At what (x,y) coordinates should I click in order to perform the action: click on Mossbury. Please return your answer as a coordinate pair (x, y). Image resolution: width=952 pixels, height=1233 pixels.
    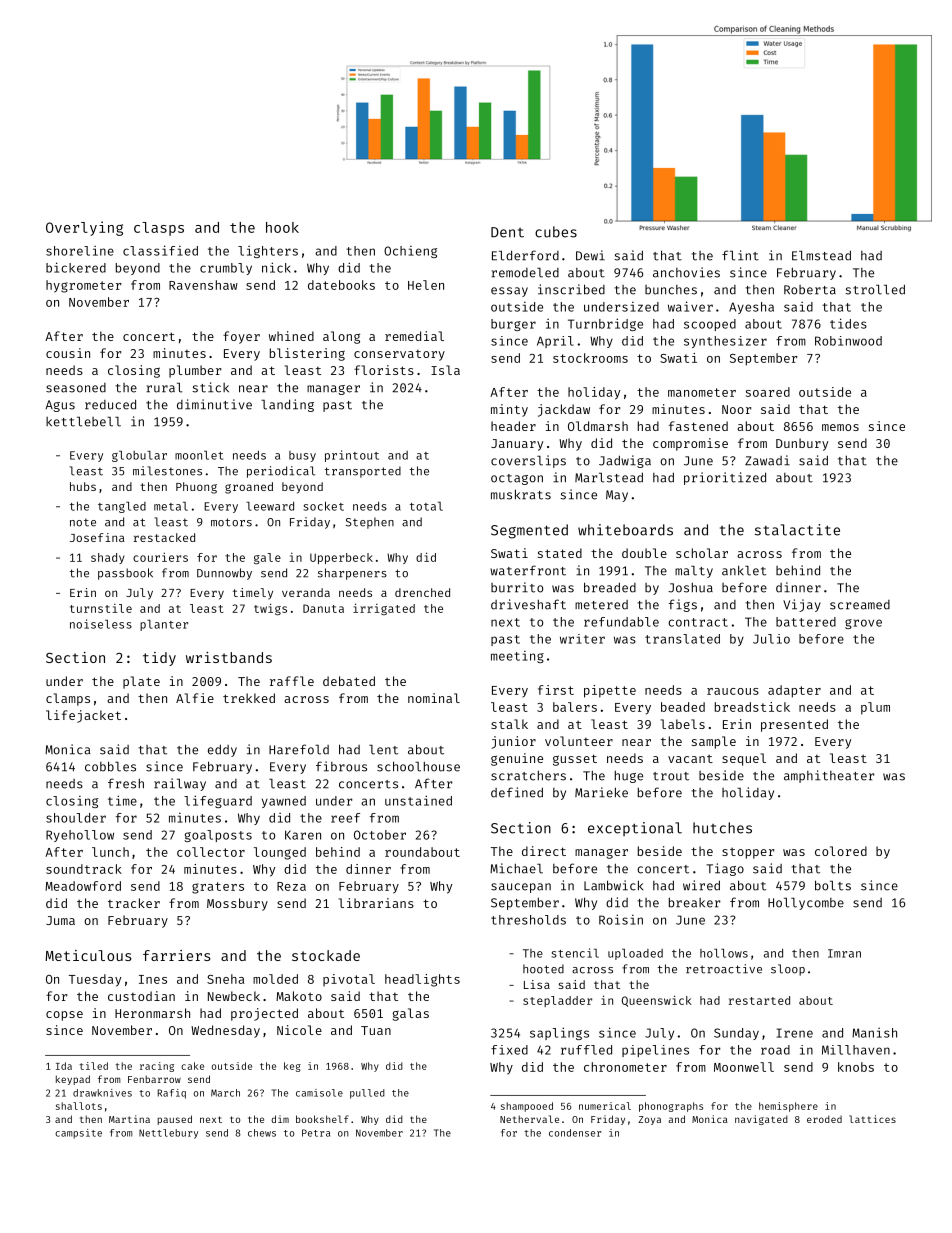
    Looking at the image, I should click on (237, 904).
